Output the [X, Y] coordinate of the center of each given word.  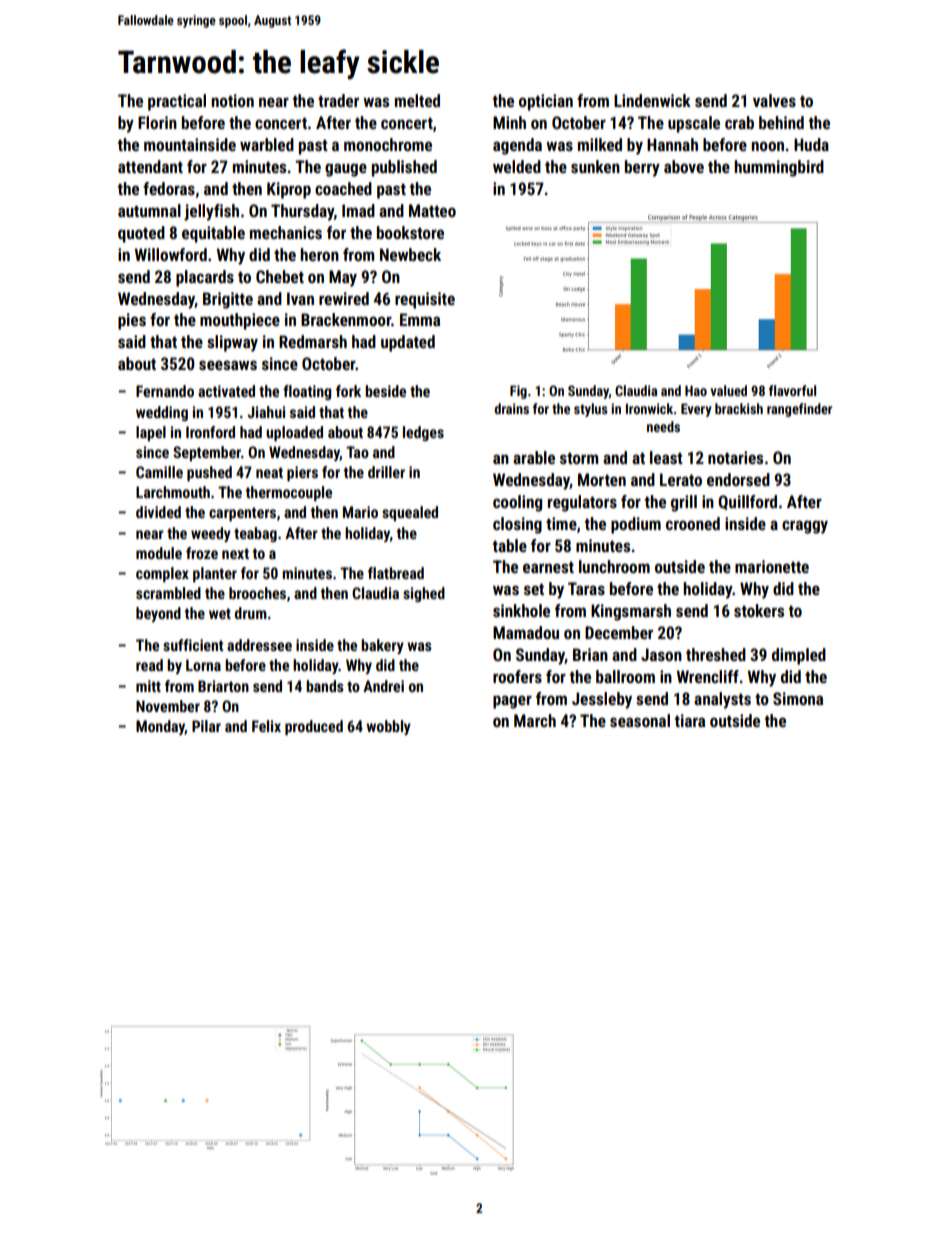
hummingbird [779, 168]
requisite [425, 300]
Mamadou [526, 632]
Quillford [747, 502]
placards [205, 278]
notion [232, 100]
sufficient [193, 645]
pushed [209, 473]
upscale [694, 124]
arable [534, 457]
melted [417, 100]
